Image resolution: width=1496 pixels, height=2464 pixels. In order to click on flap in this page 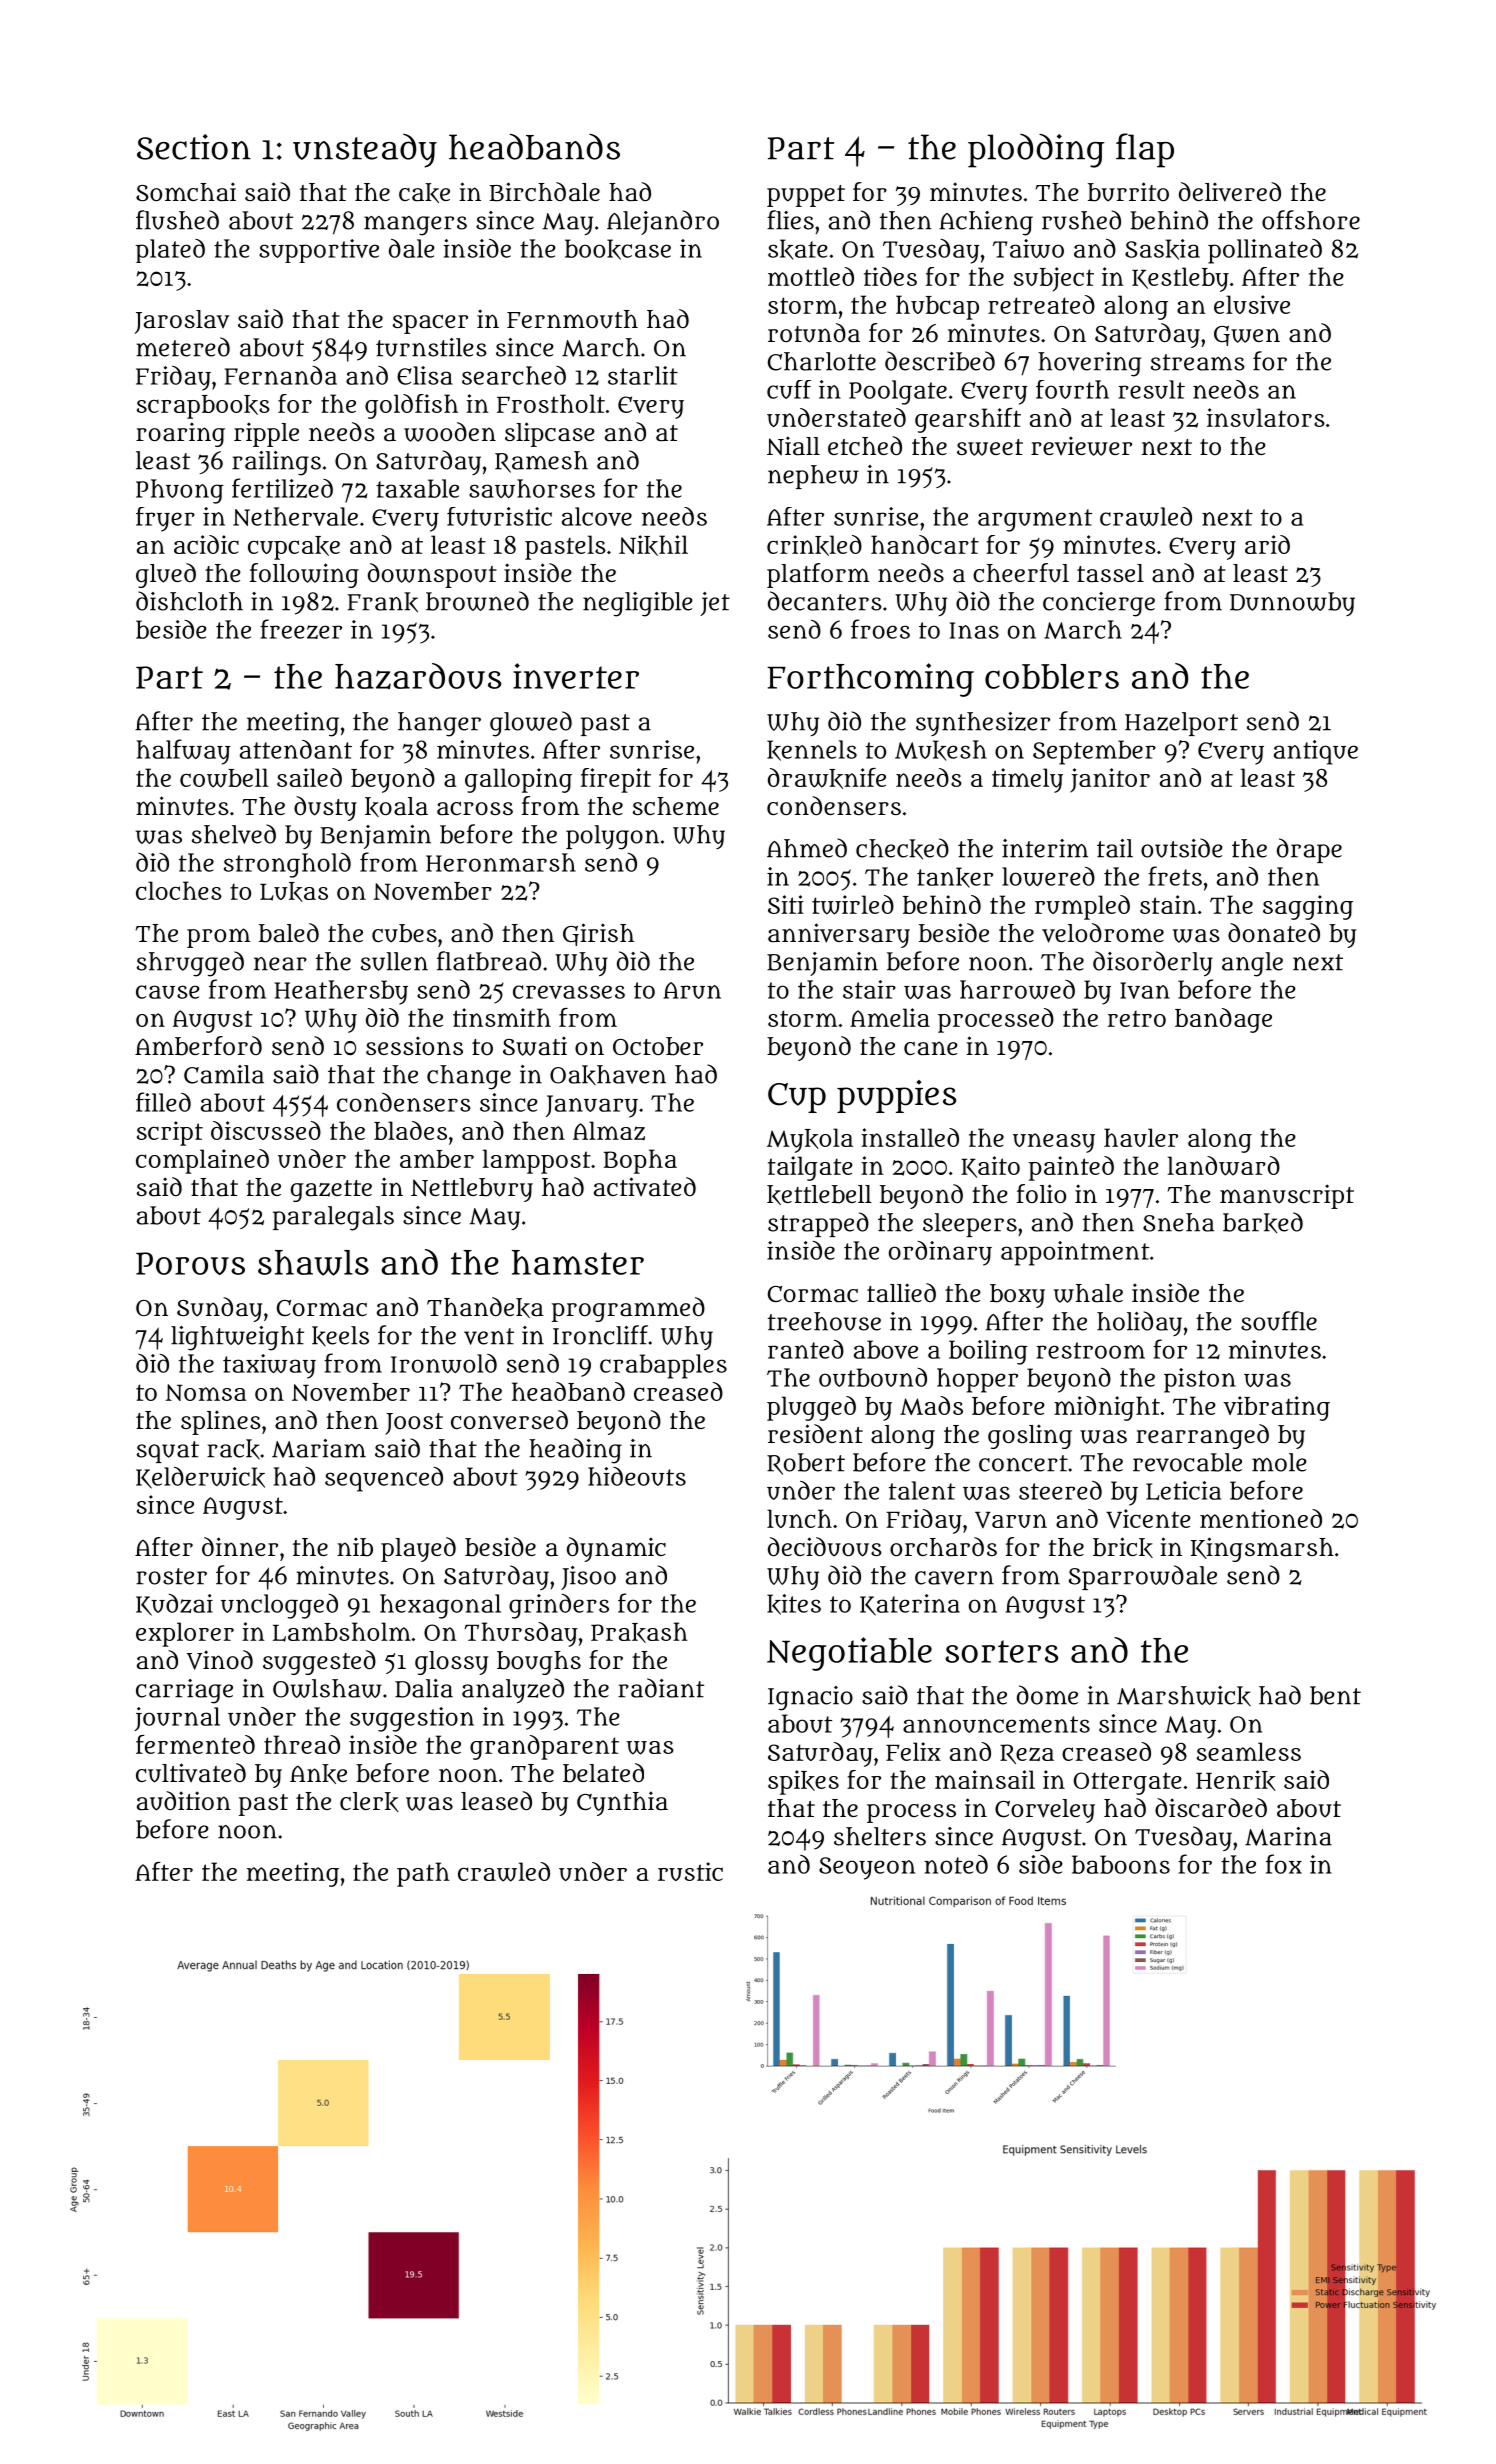, I will do `click(1145, 150)`.
